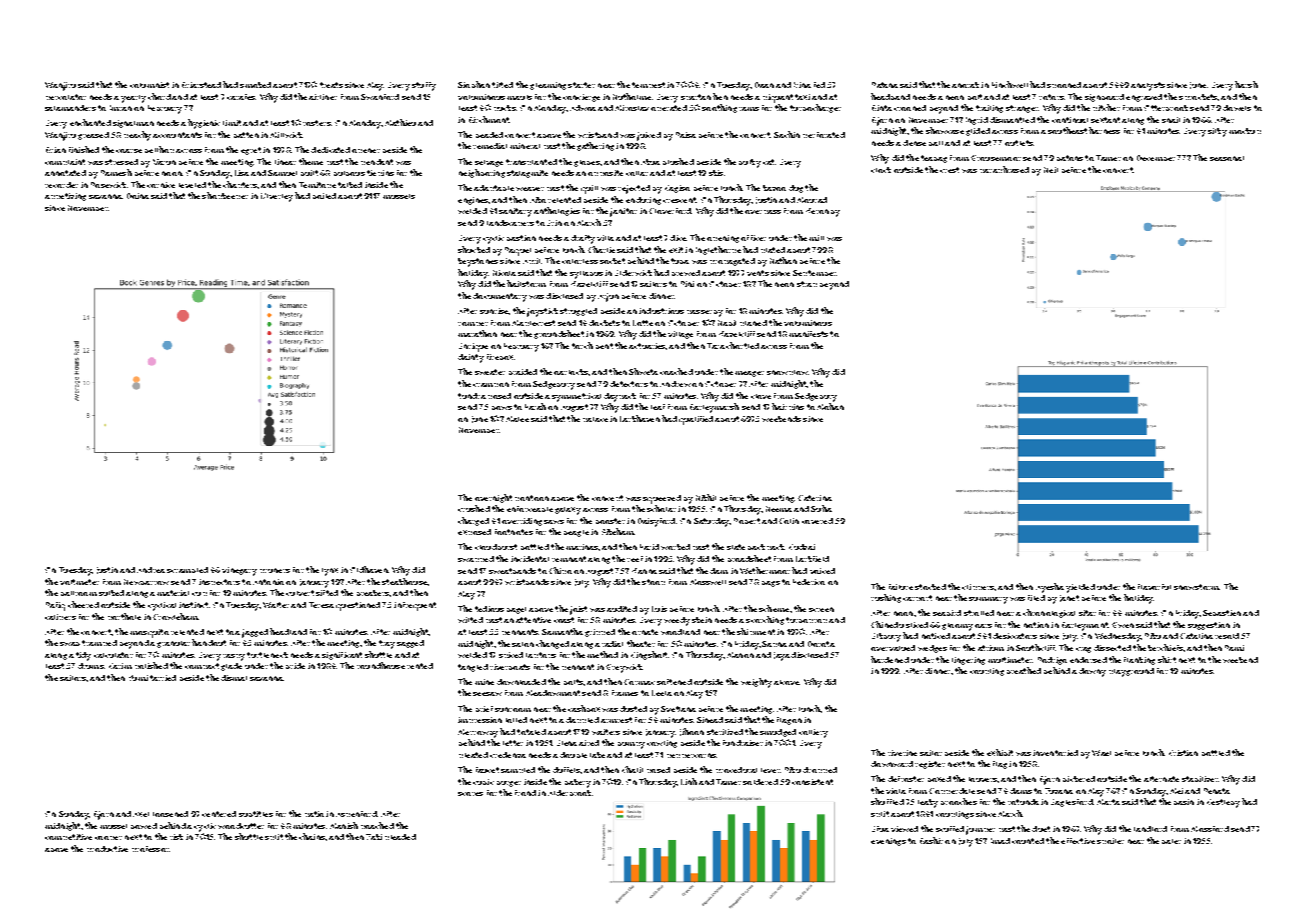 The height and width of the document is (924, 1308). I want to click on consistent, so click(812, 782).
